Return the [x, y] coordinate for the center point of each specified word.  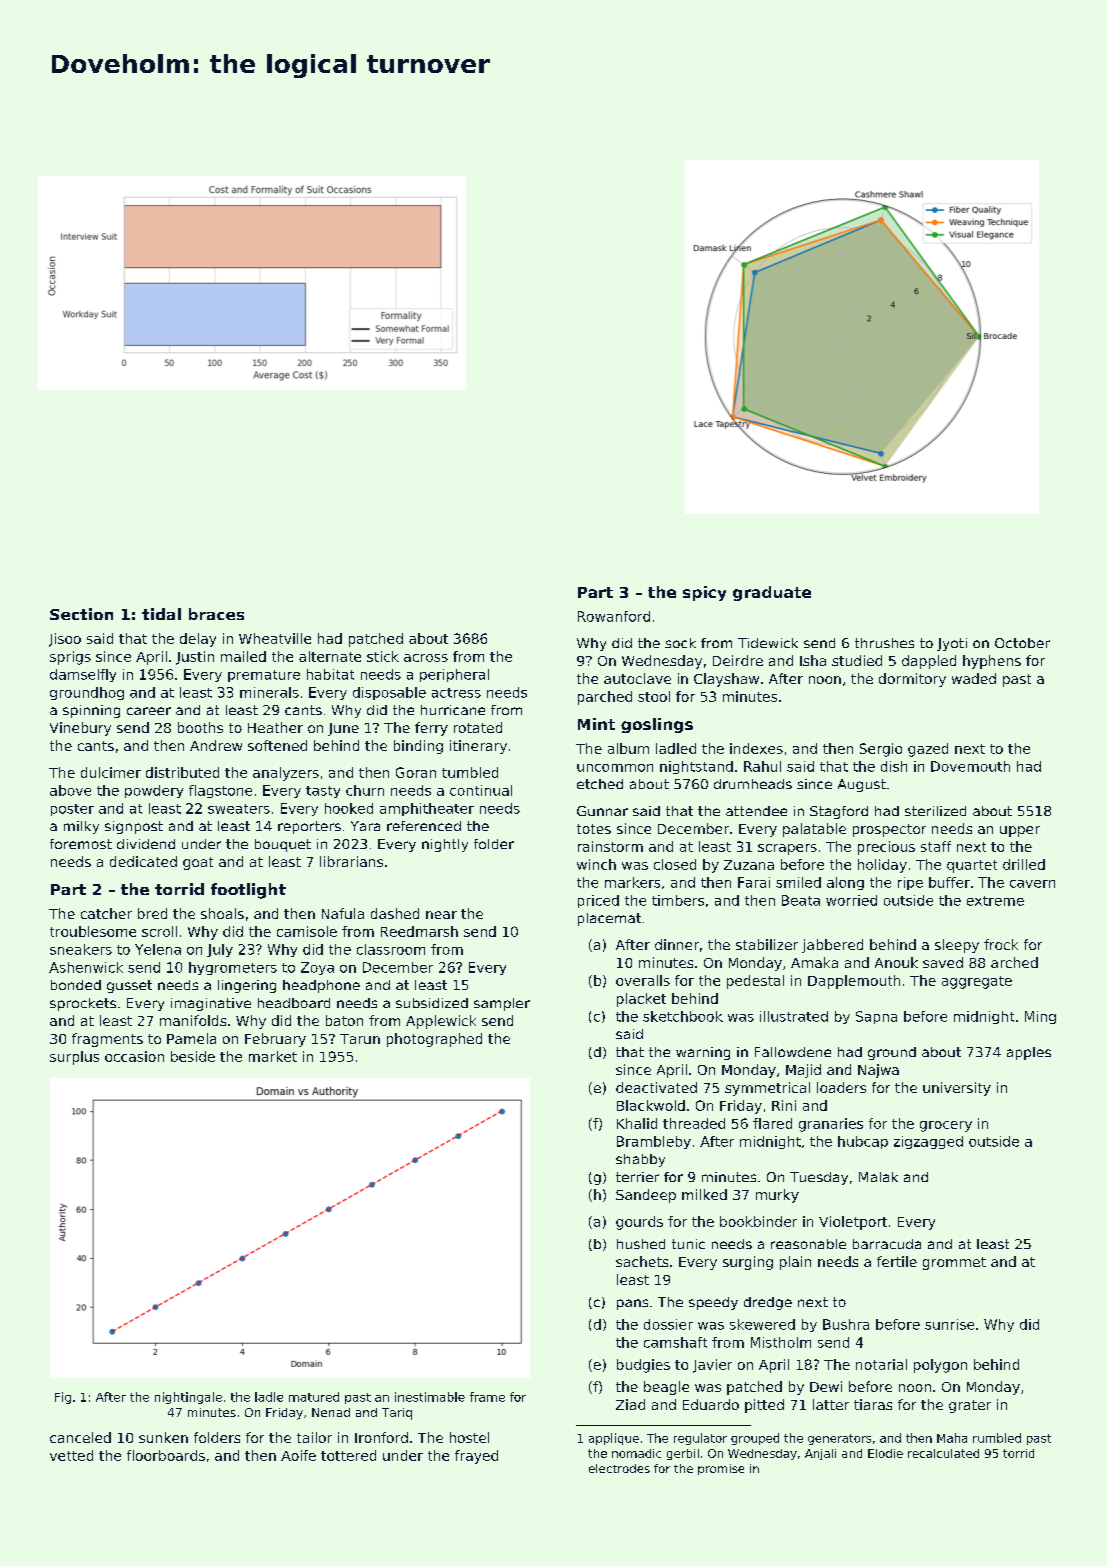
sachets [642, 1261]
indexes [756, 748]
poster [72, 810]
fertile [897, 1261]
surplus [74, 1058]
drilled [1024, 864]
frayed [476, 1457]
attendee [756, 811]
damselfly [83, 675]
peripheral [454, 675]
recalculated [943, 1453]
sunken [163, 1437]
